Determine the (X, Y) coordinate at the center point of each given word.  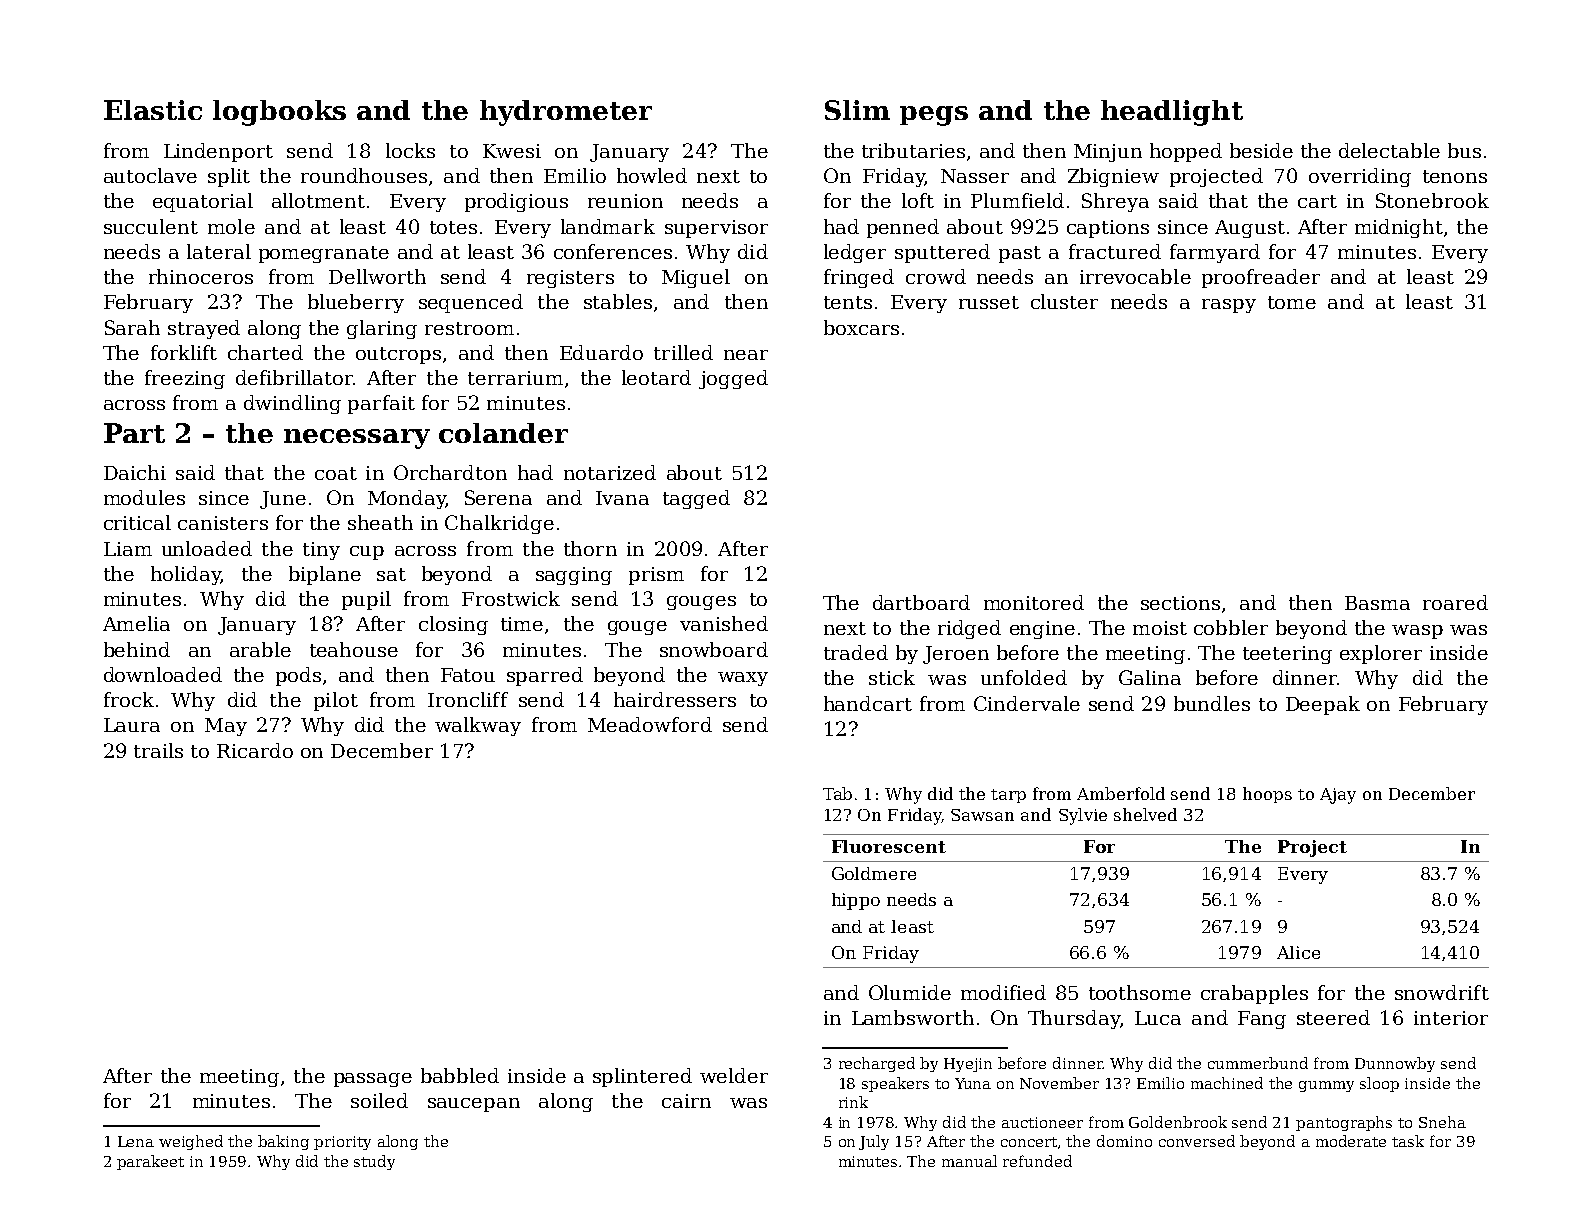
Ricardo (255, 750)
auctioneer (1042, 1122)
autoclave (150, 175)
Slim (857, 110)
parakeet (150, 1162)
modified (1003, 992)
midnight (1399, 228)
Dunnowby (1395, 1064)
